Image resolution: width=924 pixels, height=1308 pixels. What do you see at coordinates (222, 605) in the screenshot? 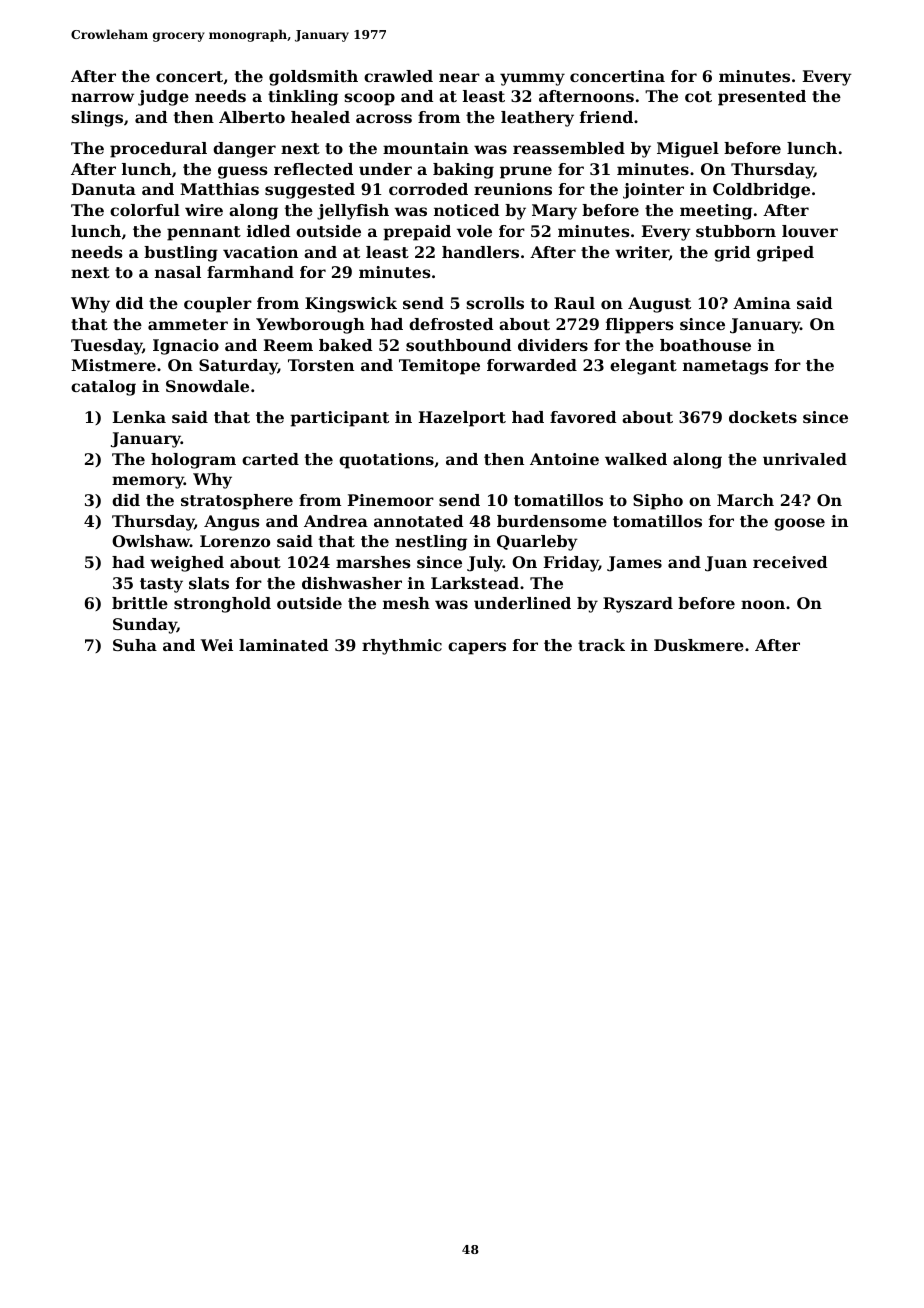
I see `stronghold` at bounding box center [222, 605].
